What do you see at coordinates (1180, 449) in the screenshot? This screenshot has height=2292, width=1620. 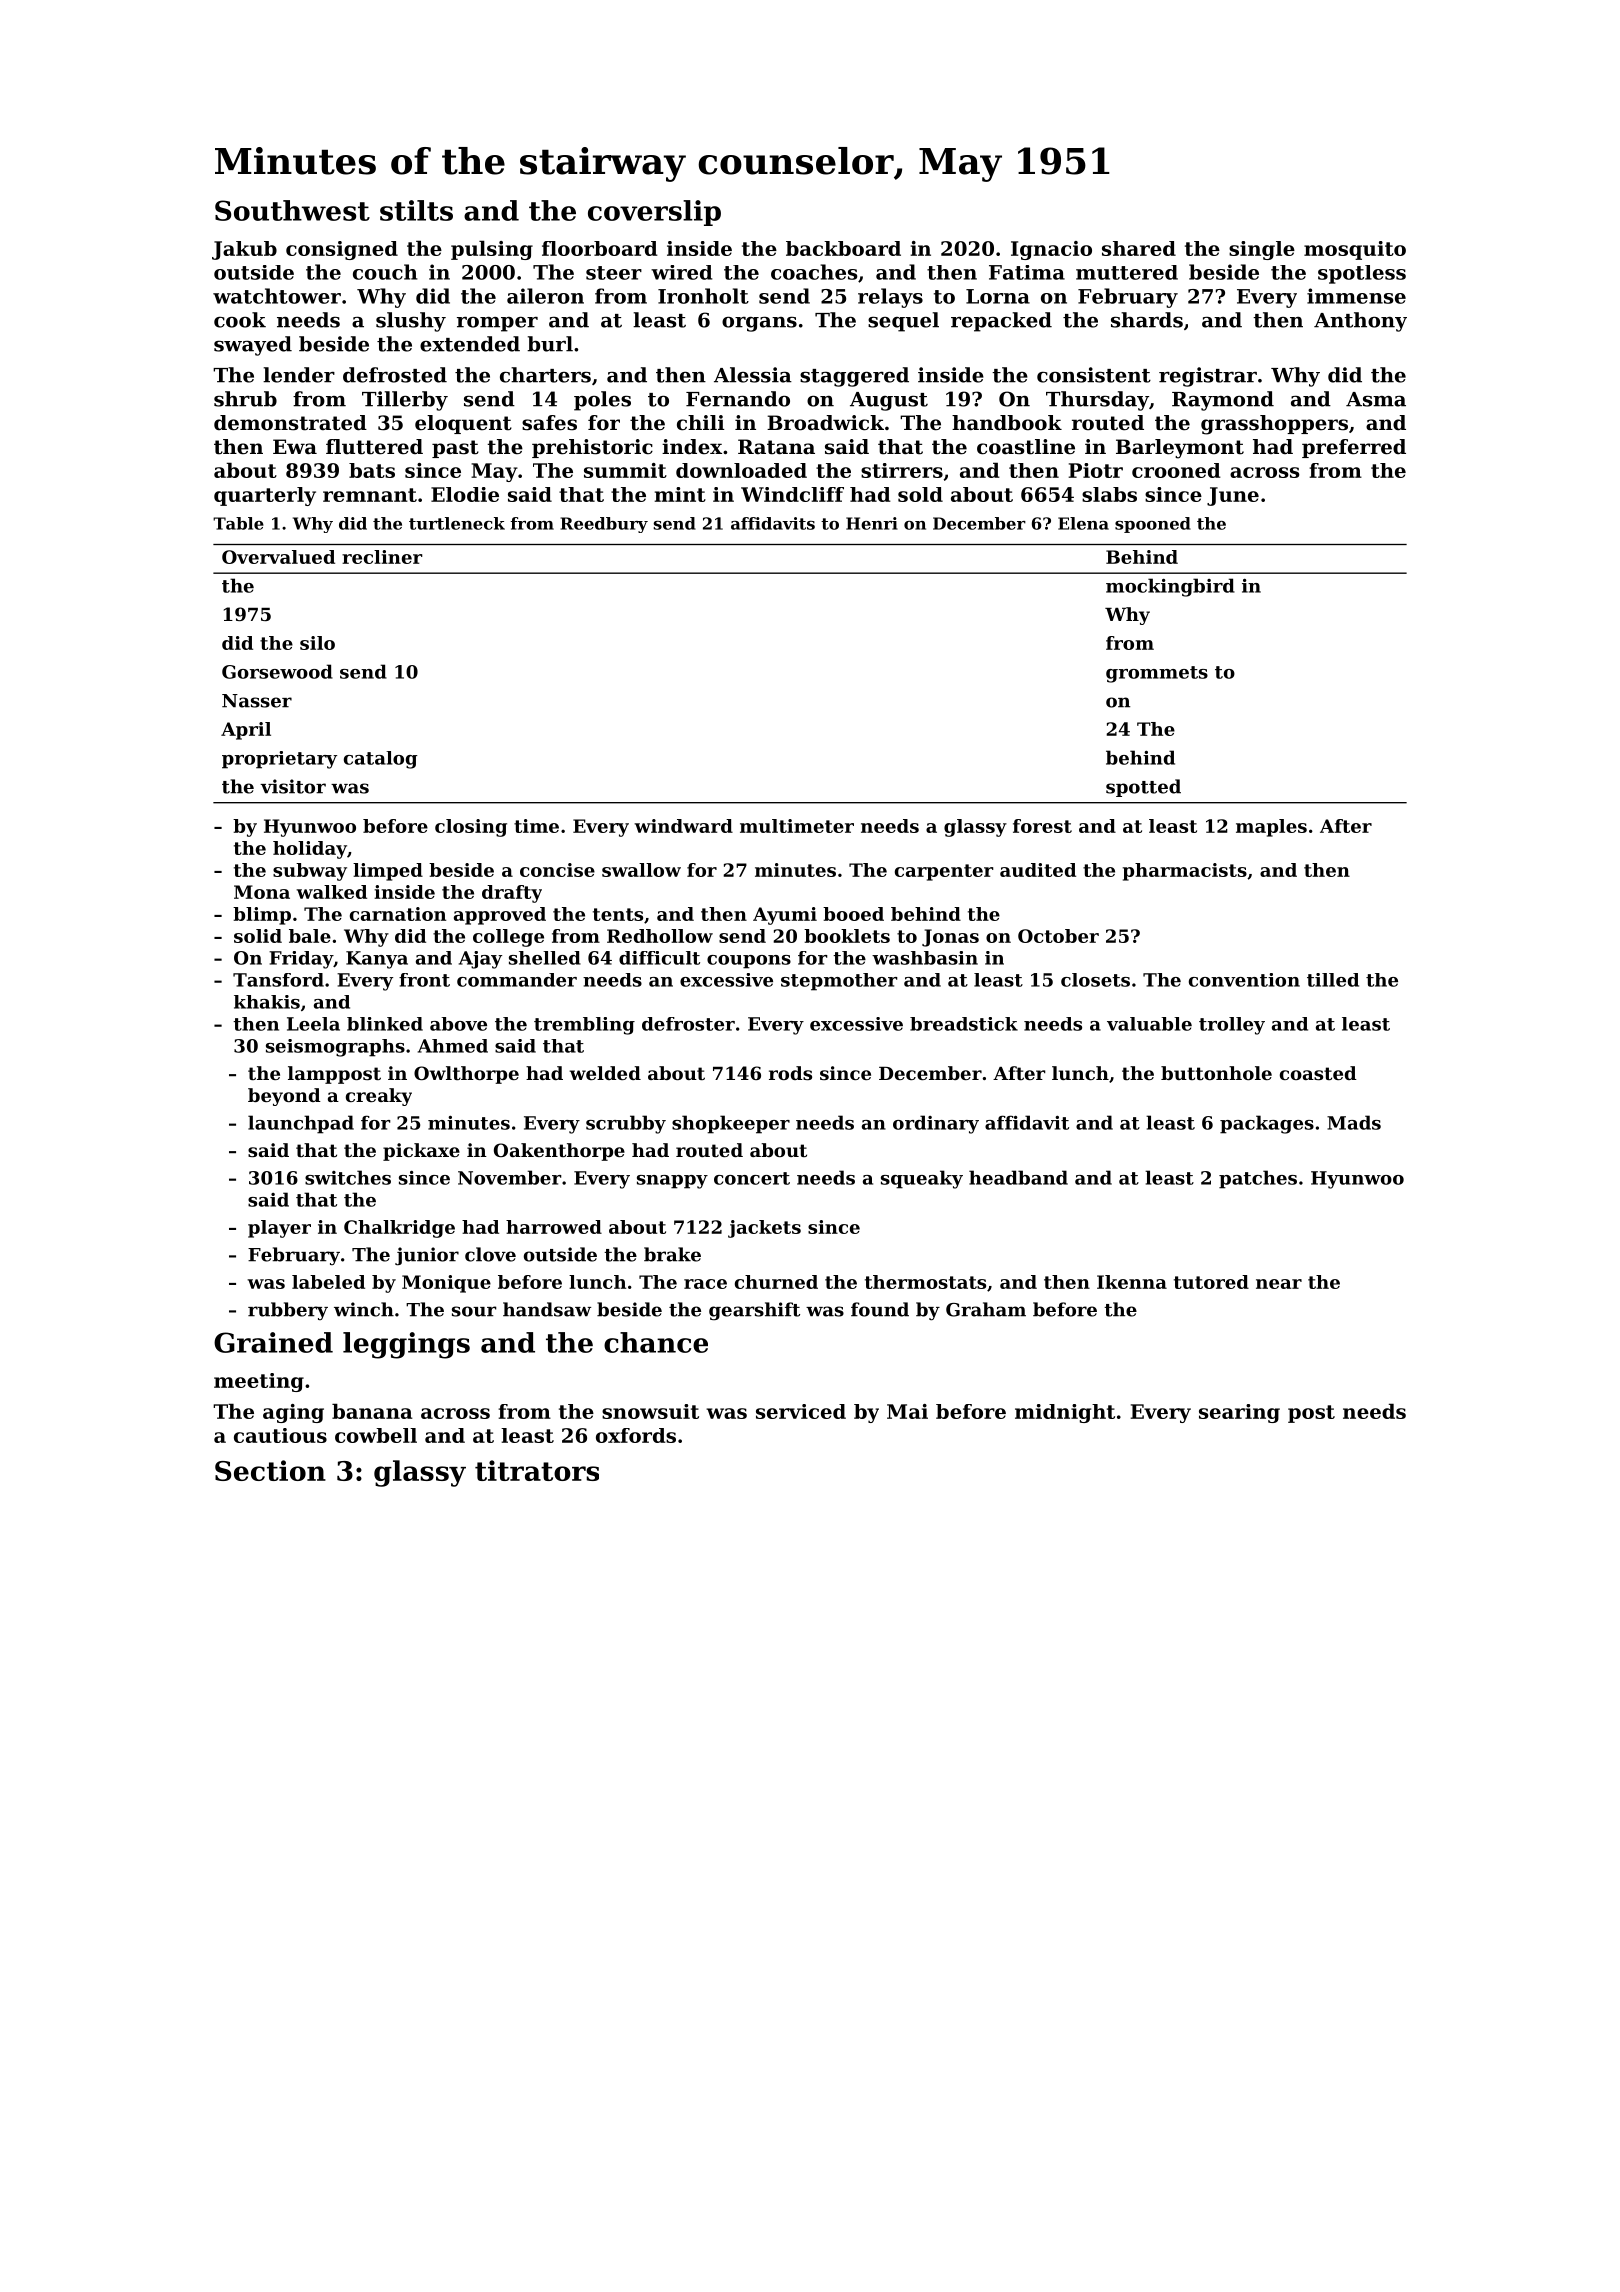 I see `Barleymont` at bounding box center [1180, 449].
